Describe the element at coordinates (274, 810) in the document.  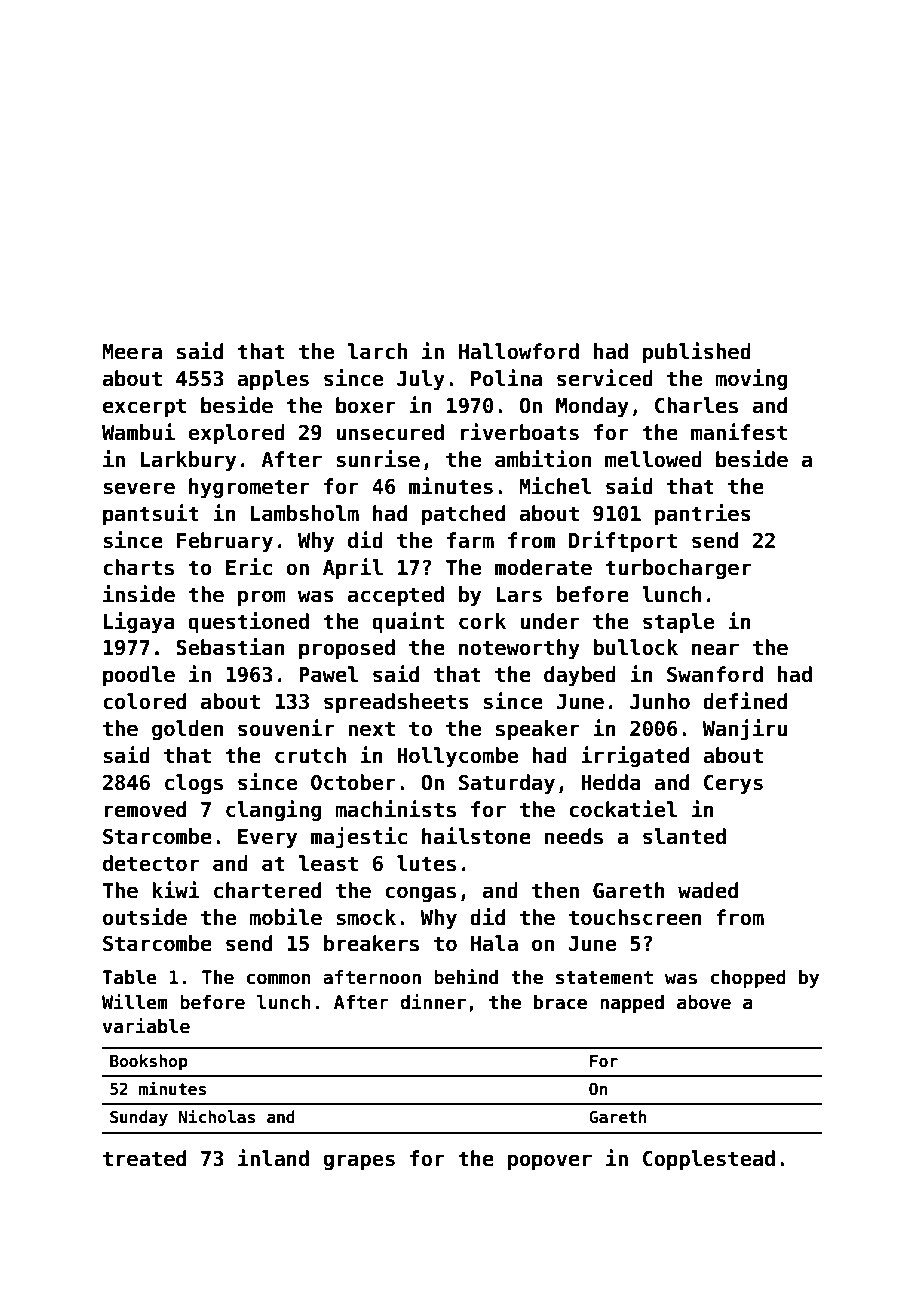
I see `clanging` at that location.
